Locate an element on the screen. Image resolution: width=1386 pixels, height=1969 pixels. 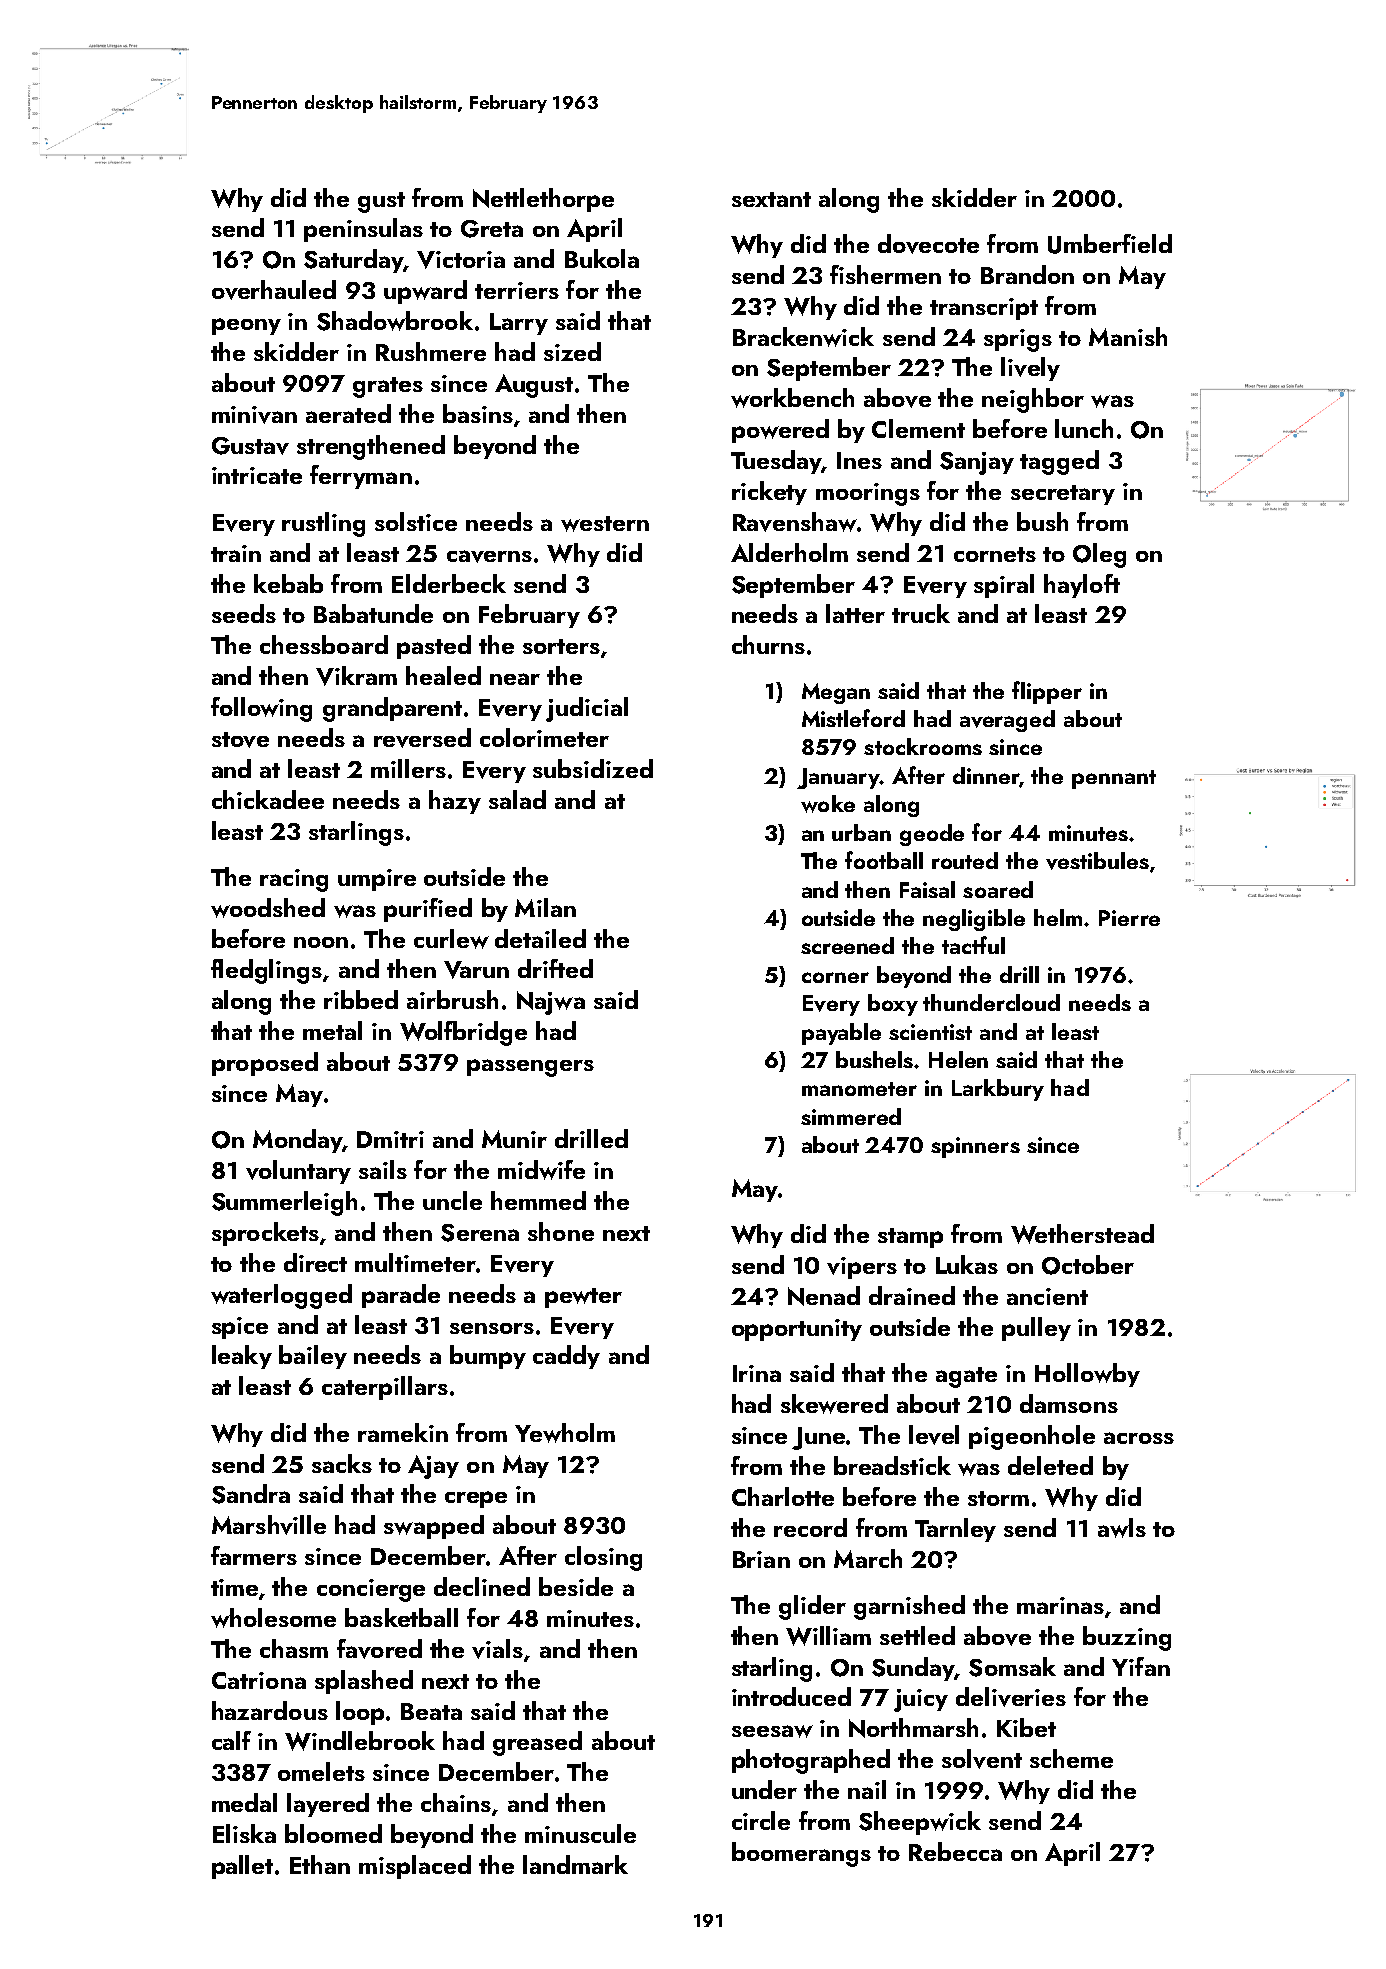
subsidized is located at coordinates (593, 768).
